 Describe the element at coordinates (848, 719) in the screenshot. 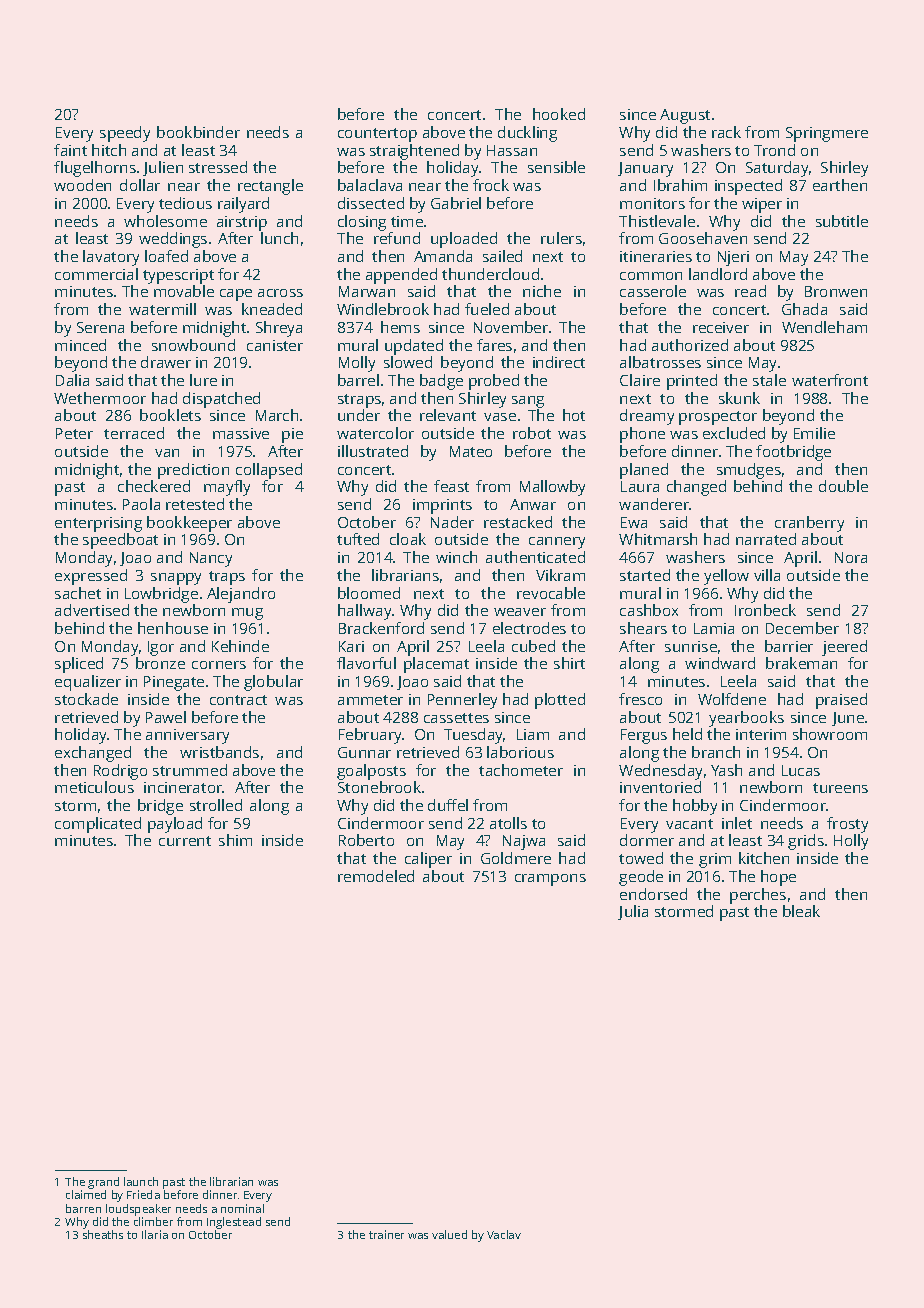

I see `June` at that location.
